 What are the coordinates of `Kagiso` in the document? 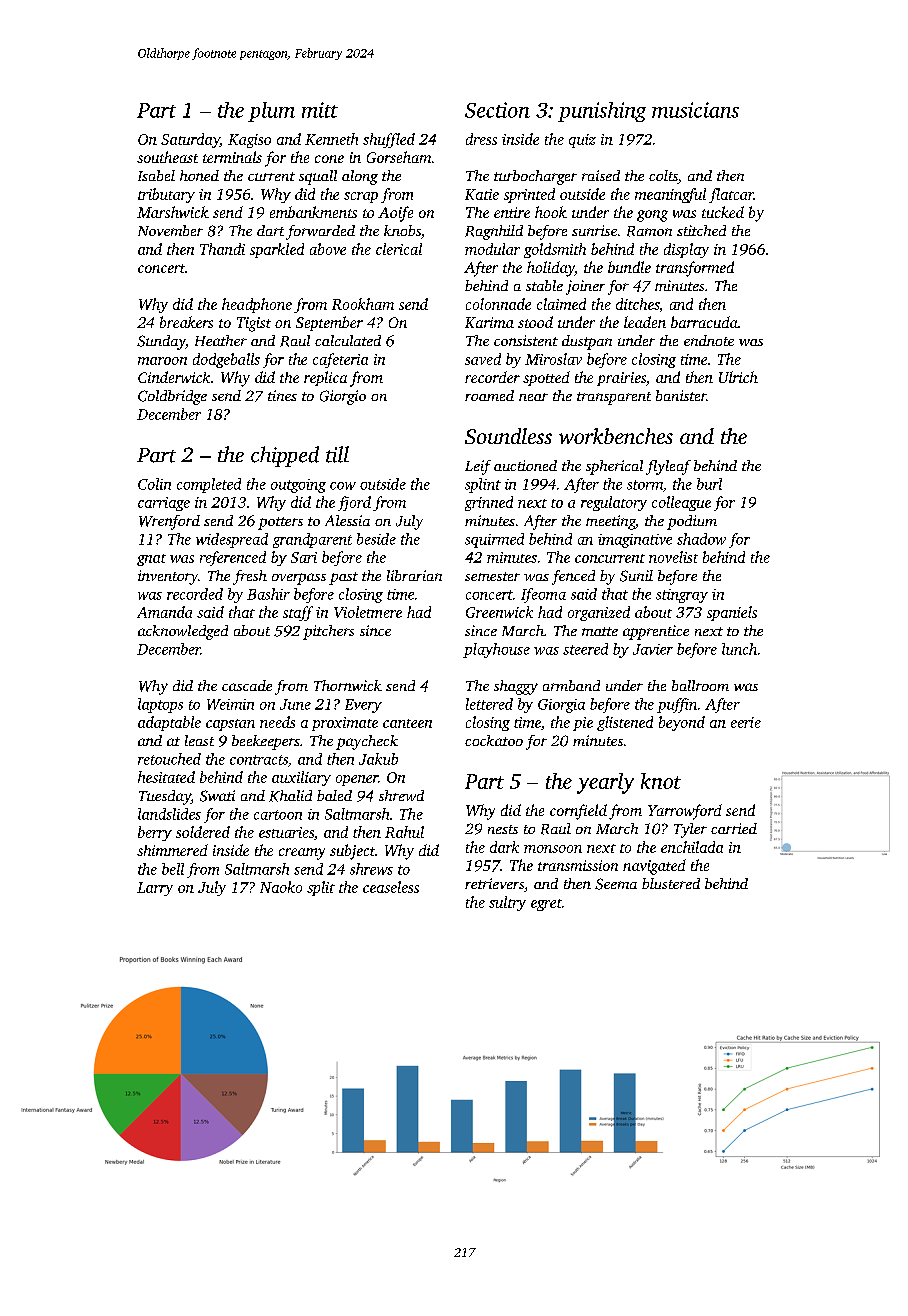 It's located at (249, 141).
